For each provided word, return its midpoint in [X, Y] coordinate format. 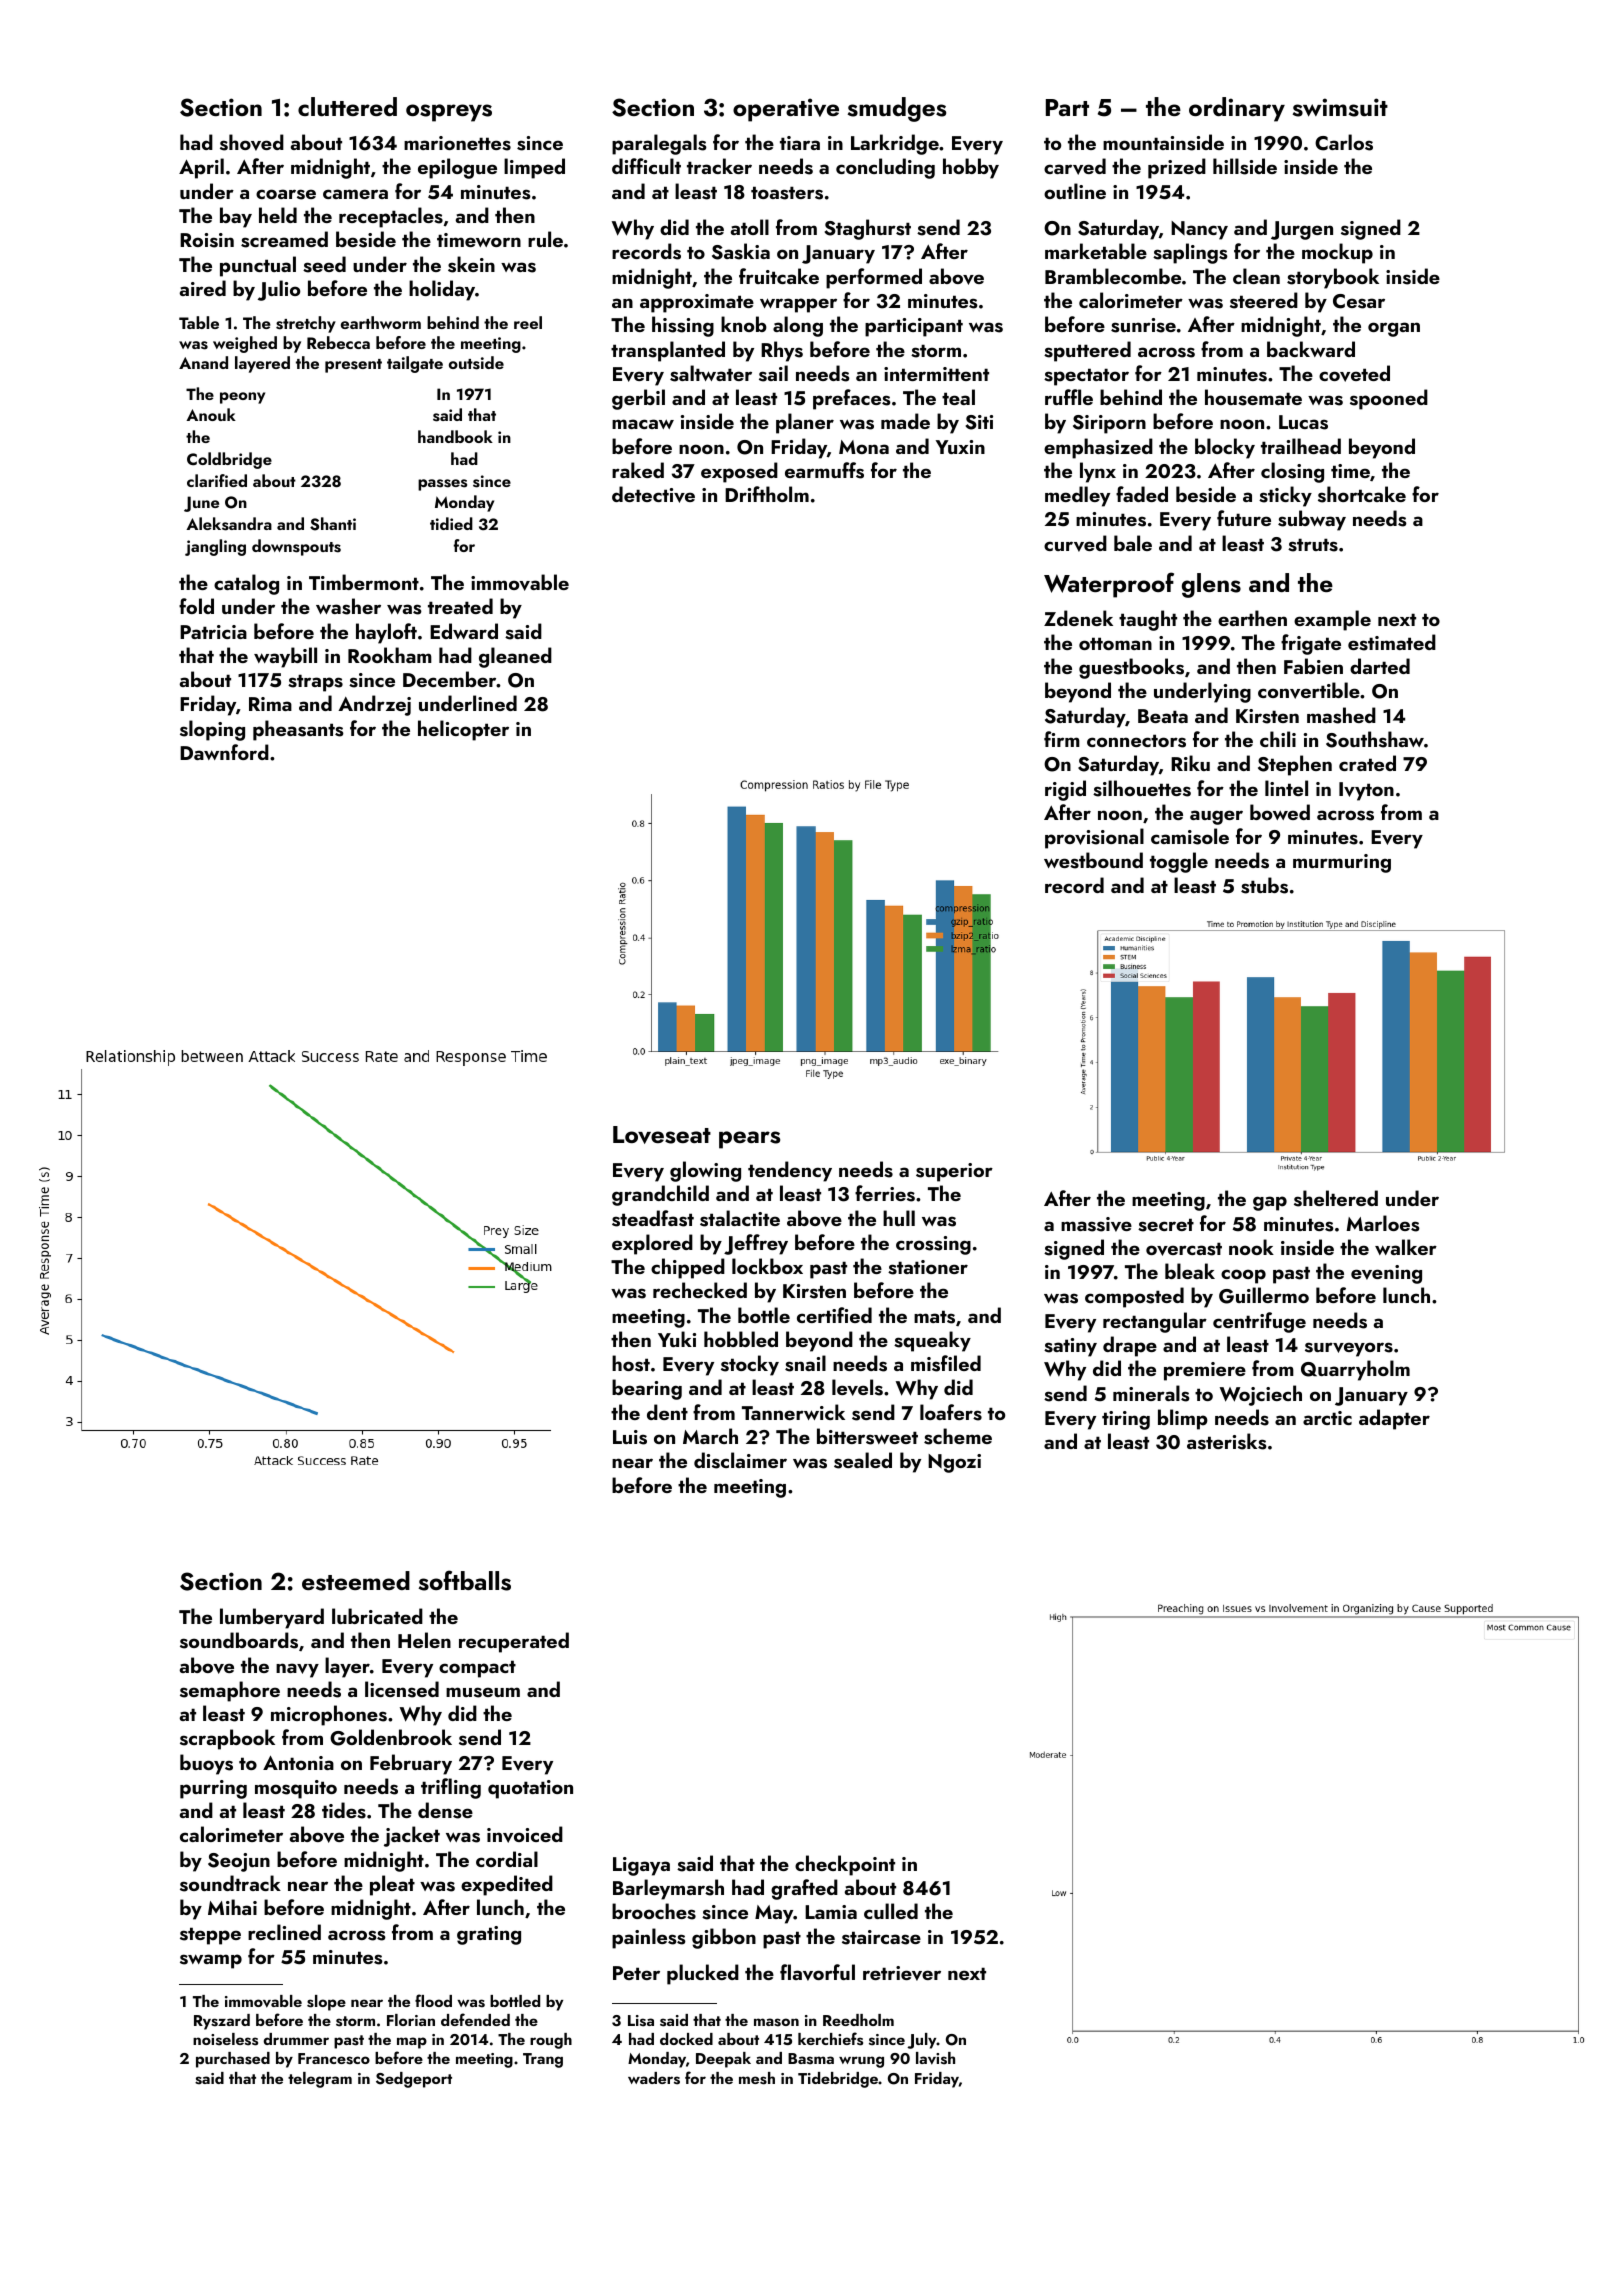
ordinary [1237, 109]
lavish [935, 2058]
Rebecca [338, 342]
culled [891, 1911]
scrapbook [227, 1739]
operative [786, 110]
